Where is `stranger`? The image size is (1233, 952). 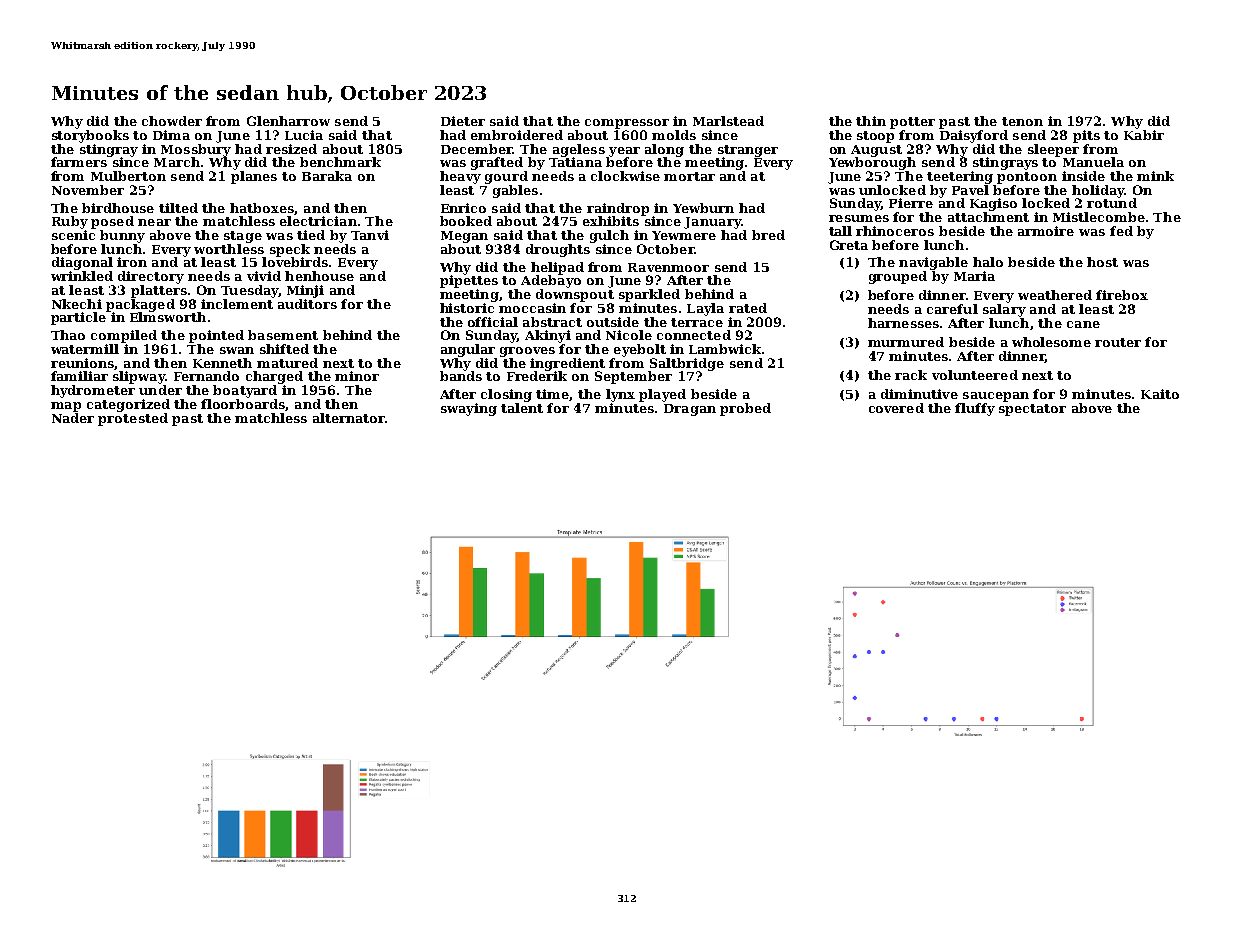 stranger is located at coordinates (748, 151).
